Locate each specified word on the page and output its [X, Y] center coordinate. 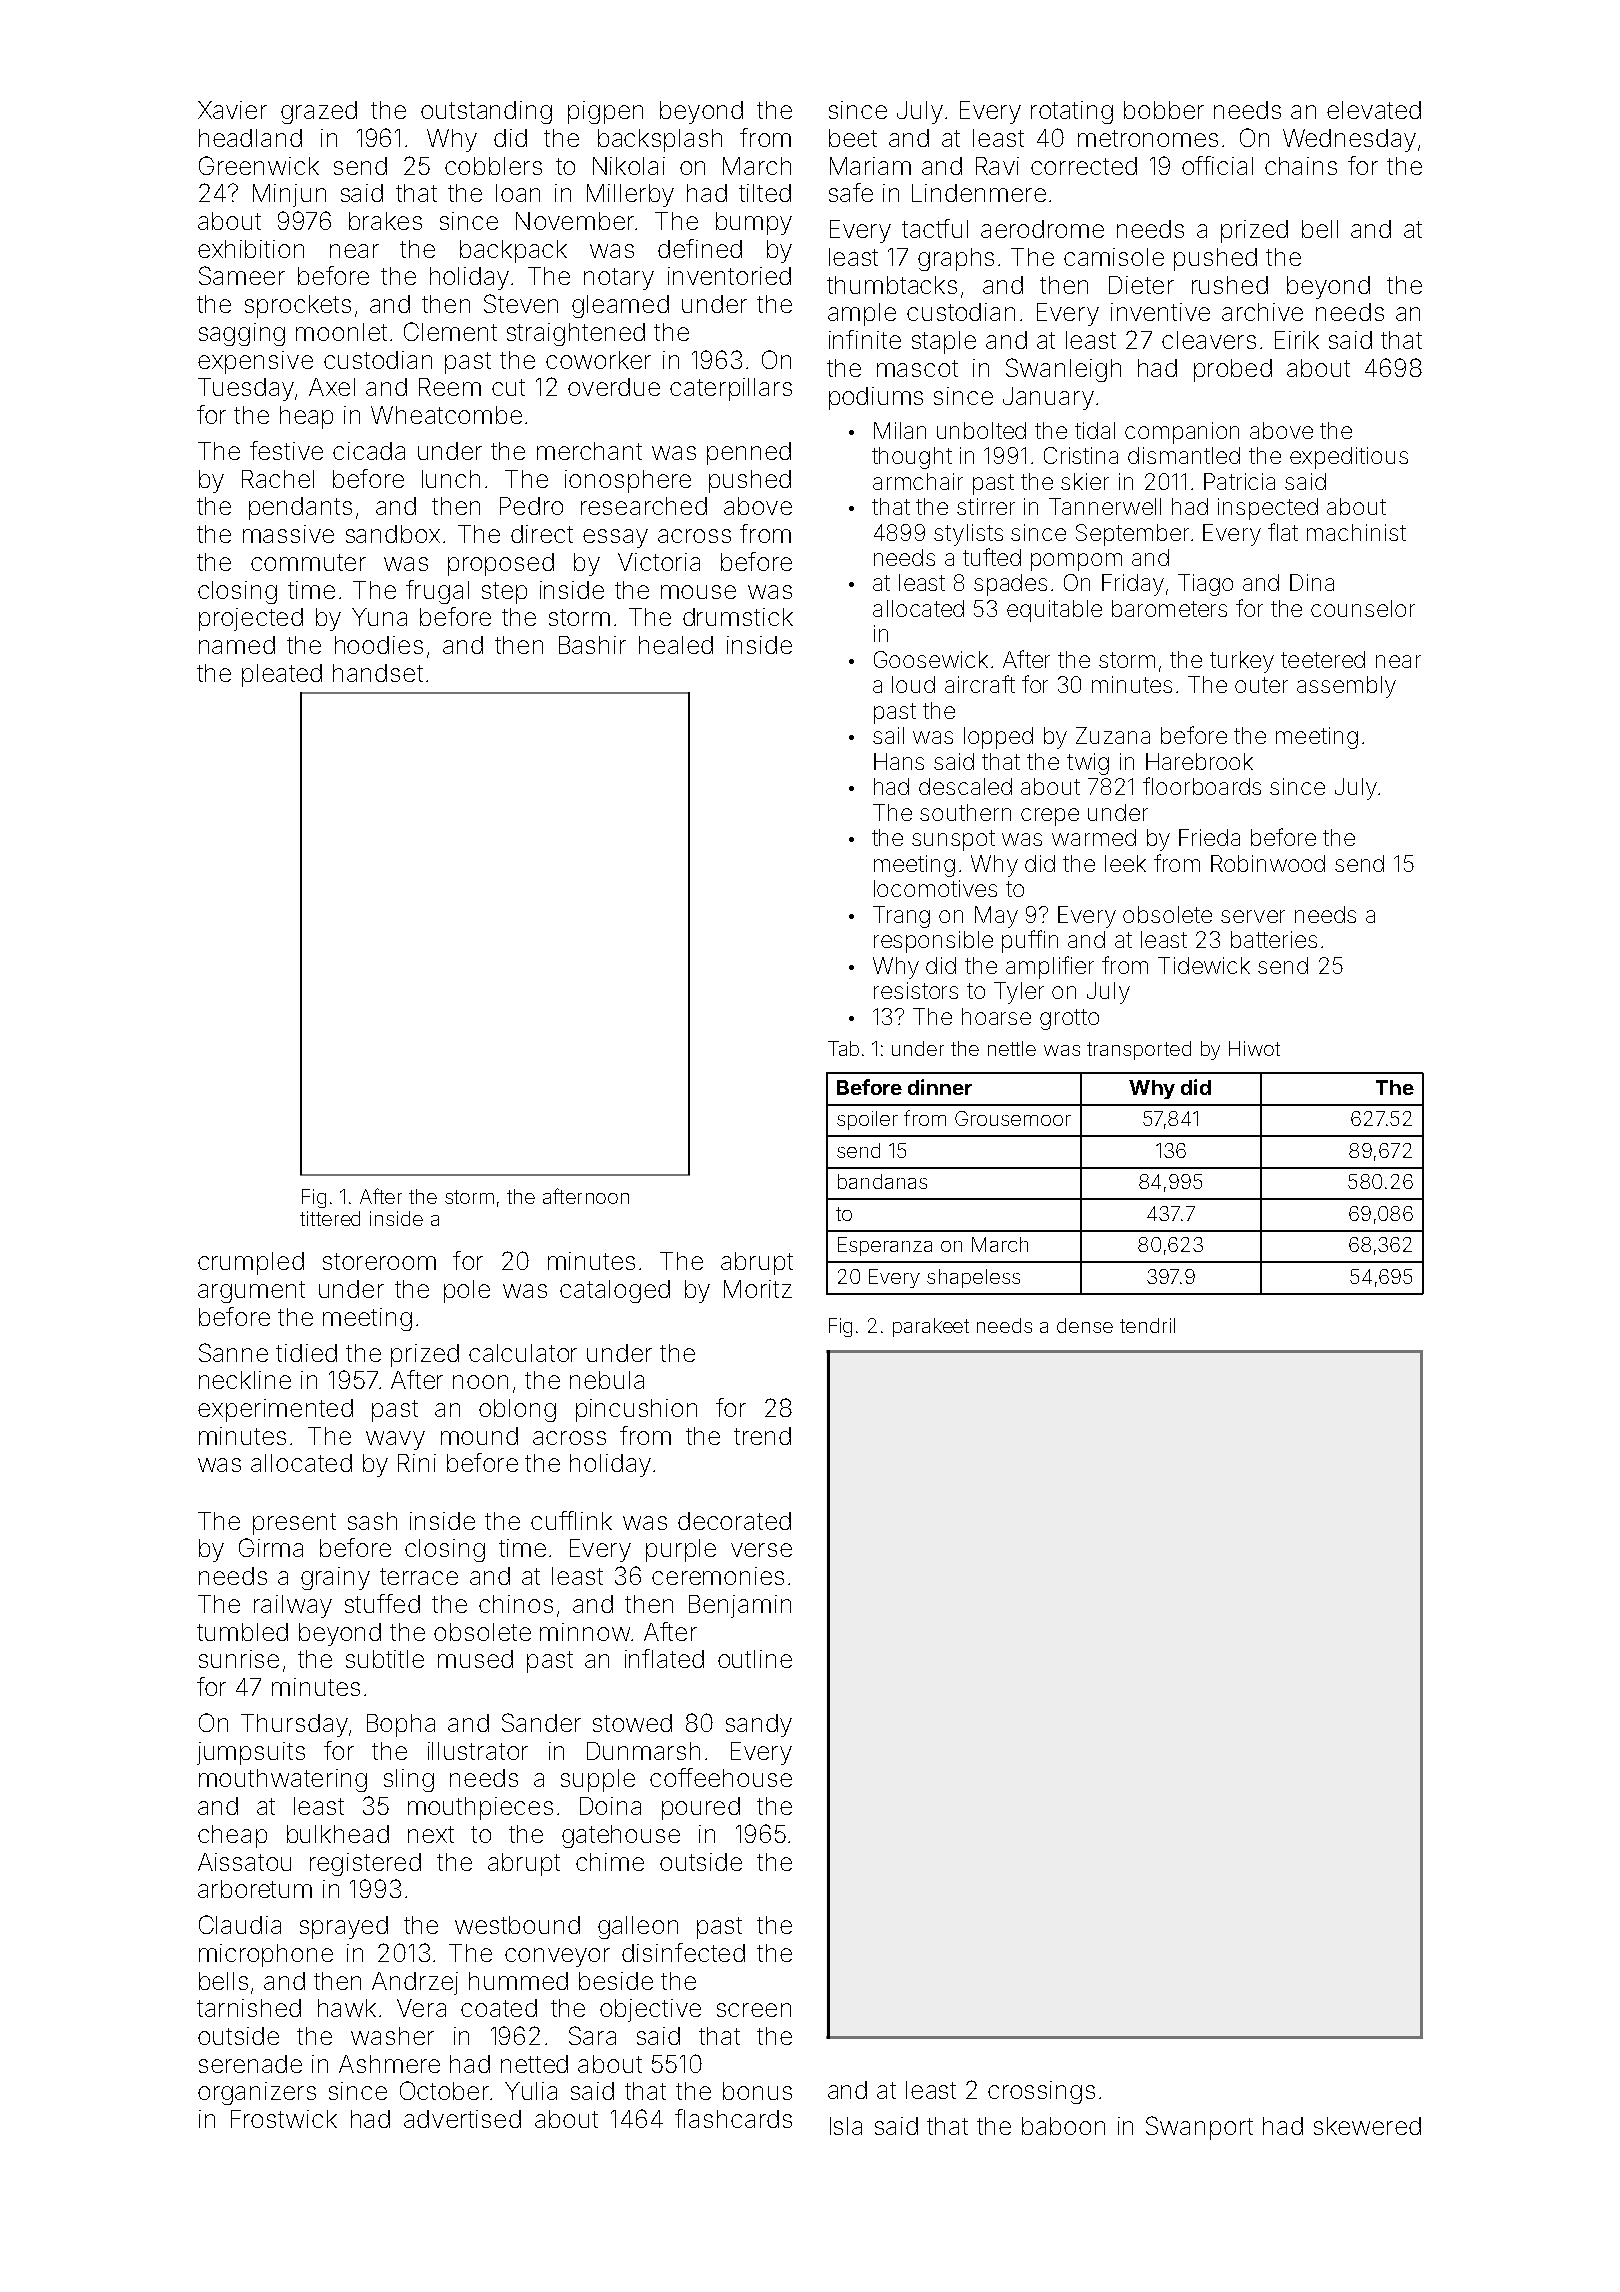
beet [853, 138]
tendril [1147, 1325]
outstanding [486, 112]
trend [762, 1436]
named [237, 645]
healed [676, 645]
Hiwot [1254, 1048]
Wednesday [1349, 140]
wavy [395, 1440]
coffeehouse [721, 1777]
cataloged [615, 1291]
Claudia [240, 1924]
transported [1139, 1050]
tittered [330, 1218]
